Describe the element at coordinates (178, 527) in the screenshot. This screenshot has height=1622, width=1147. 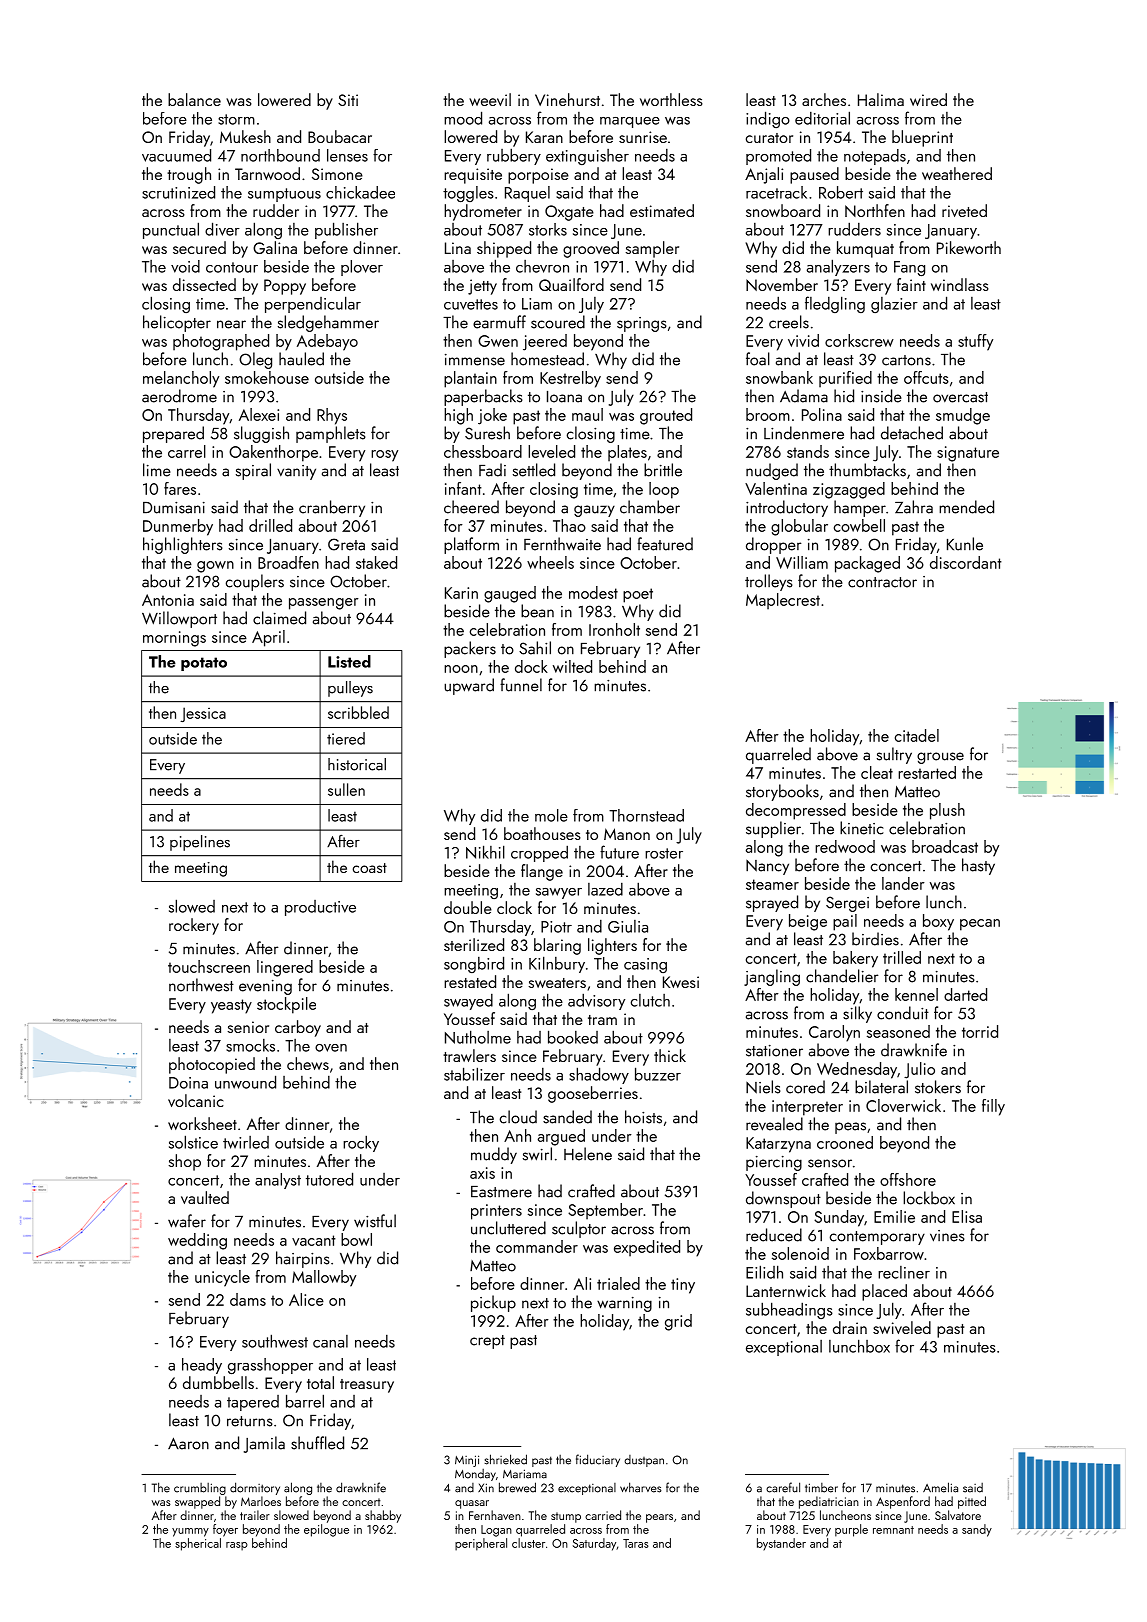
I see `Dunmerby` at that location.
